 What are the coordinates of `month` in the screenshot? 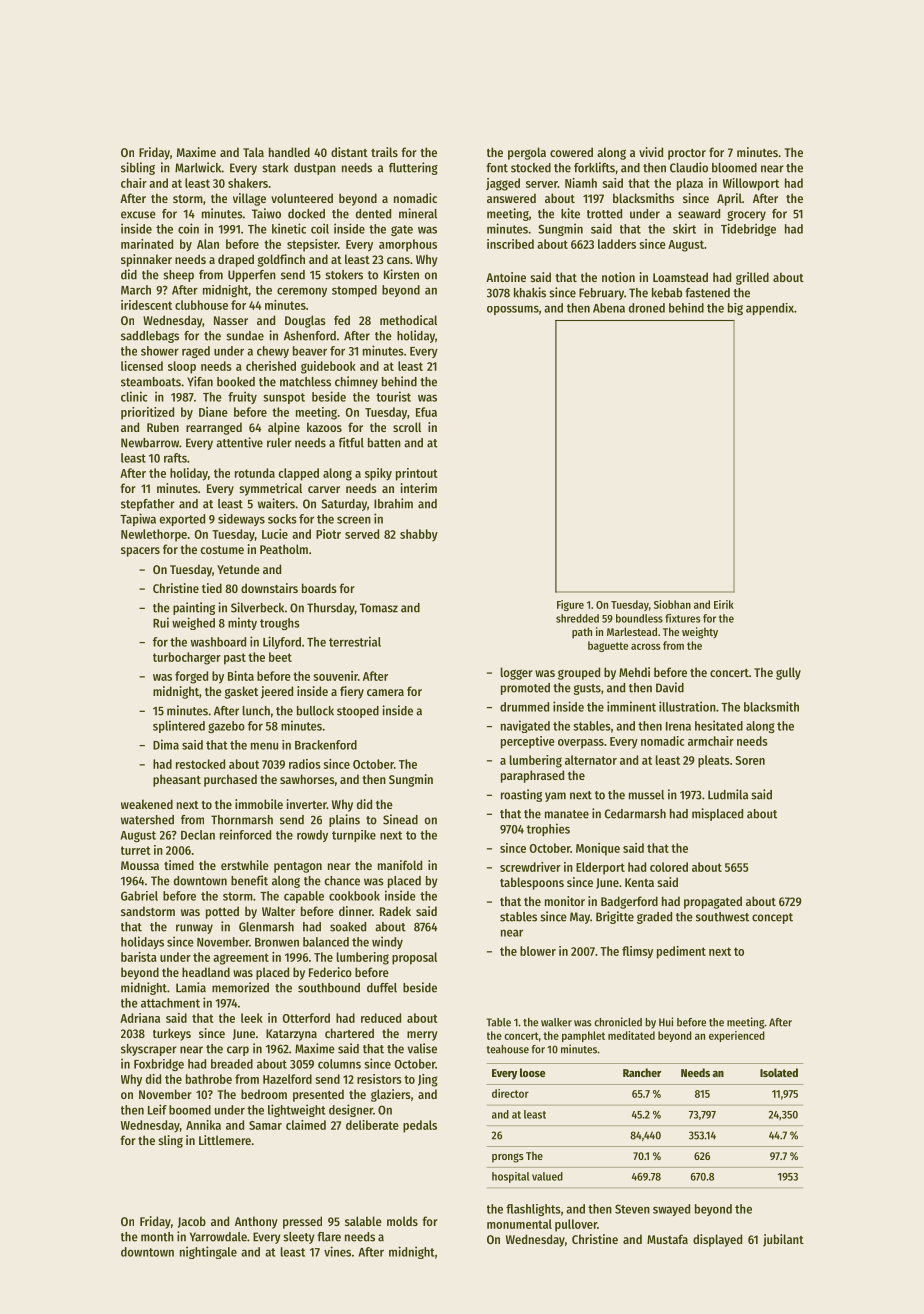 It's located at (157, 1237).
